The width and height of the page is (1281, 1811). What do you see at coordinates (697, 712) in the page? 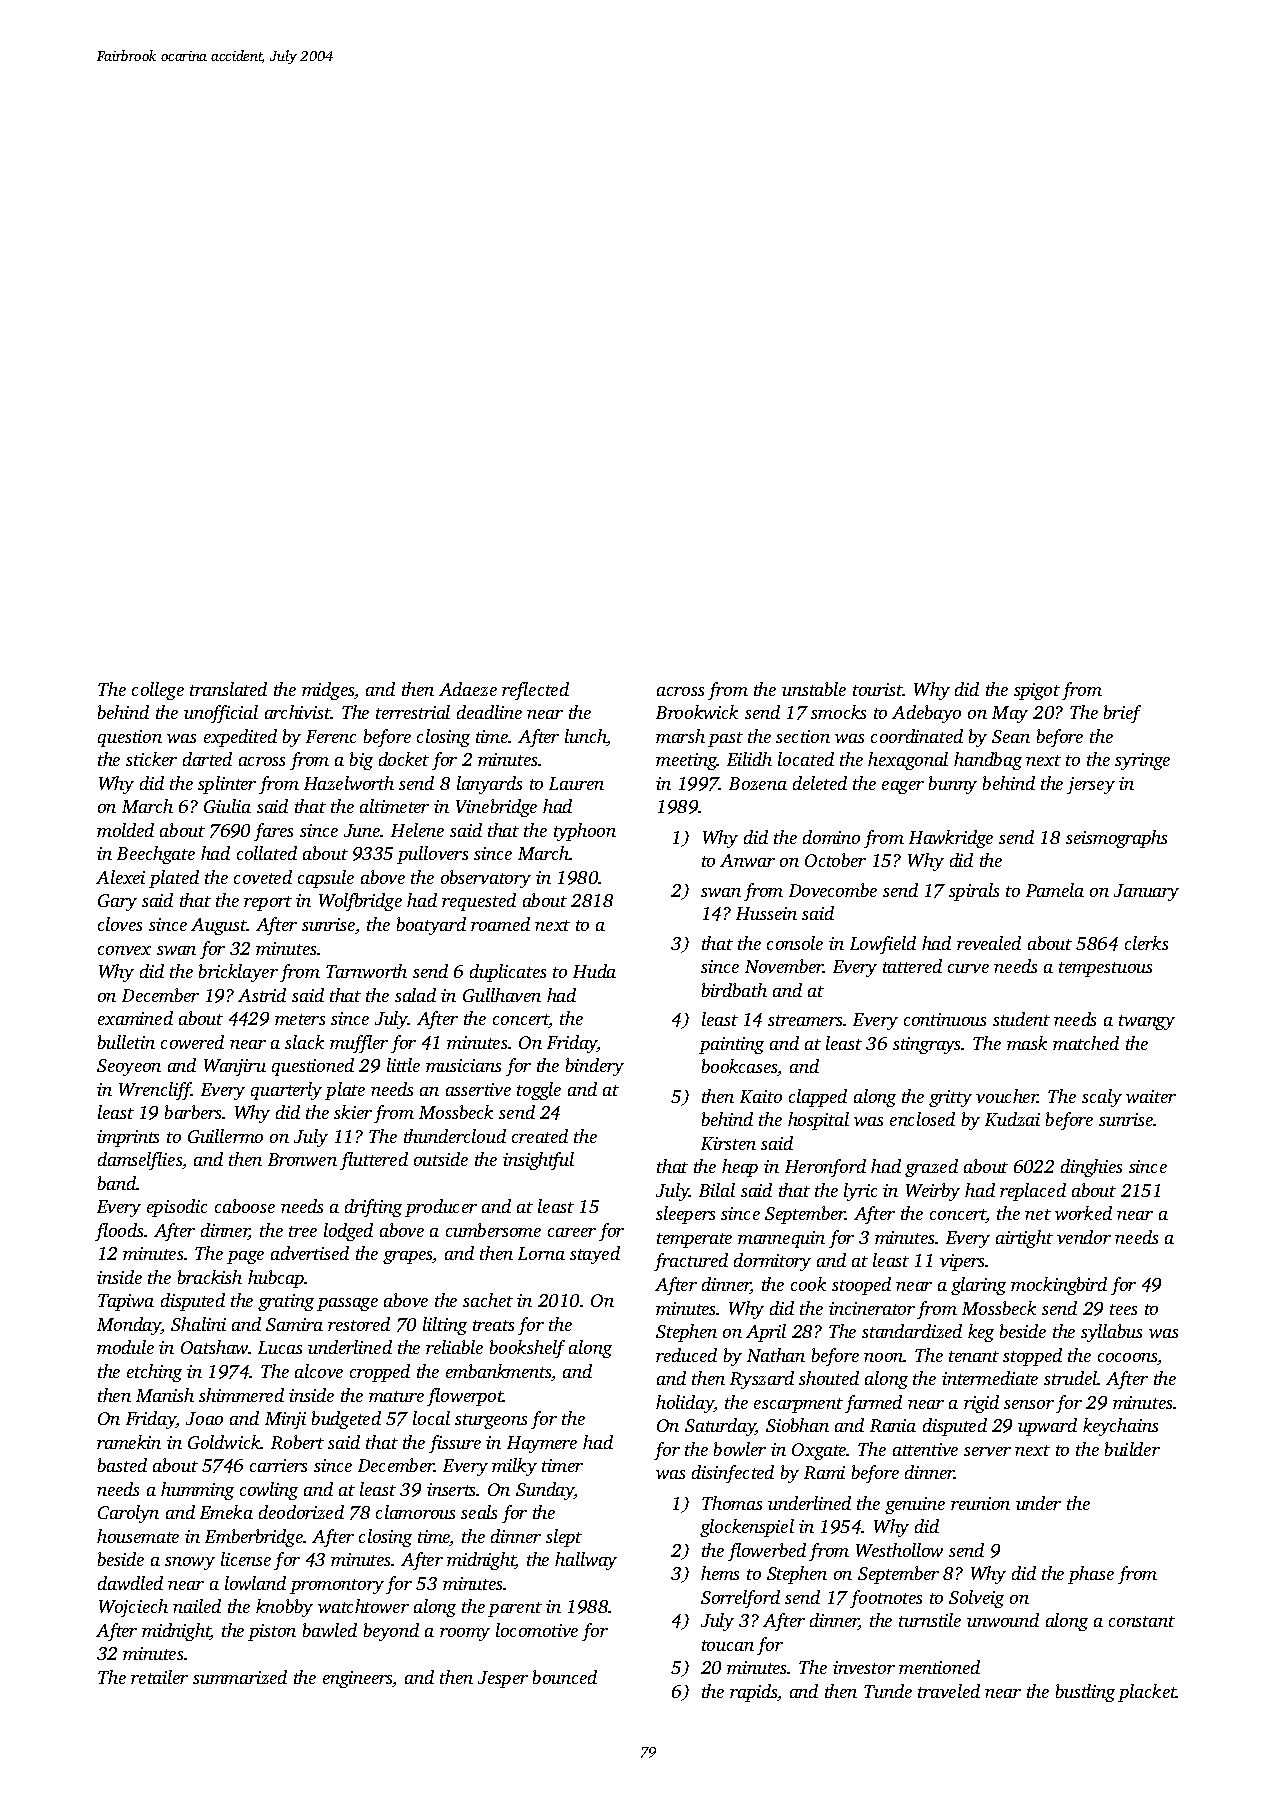
I see `Brookwick` at bounding box center [697, 712].
